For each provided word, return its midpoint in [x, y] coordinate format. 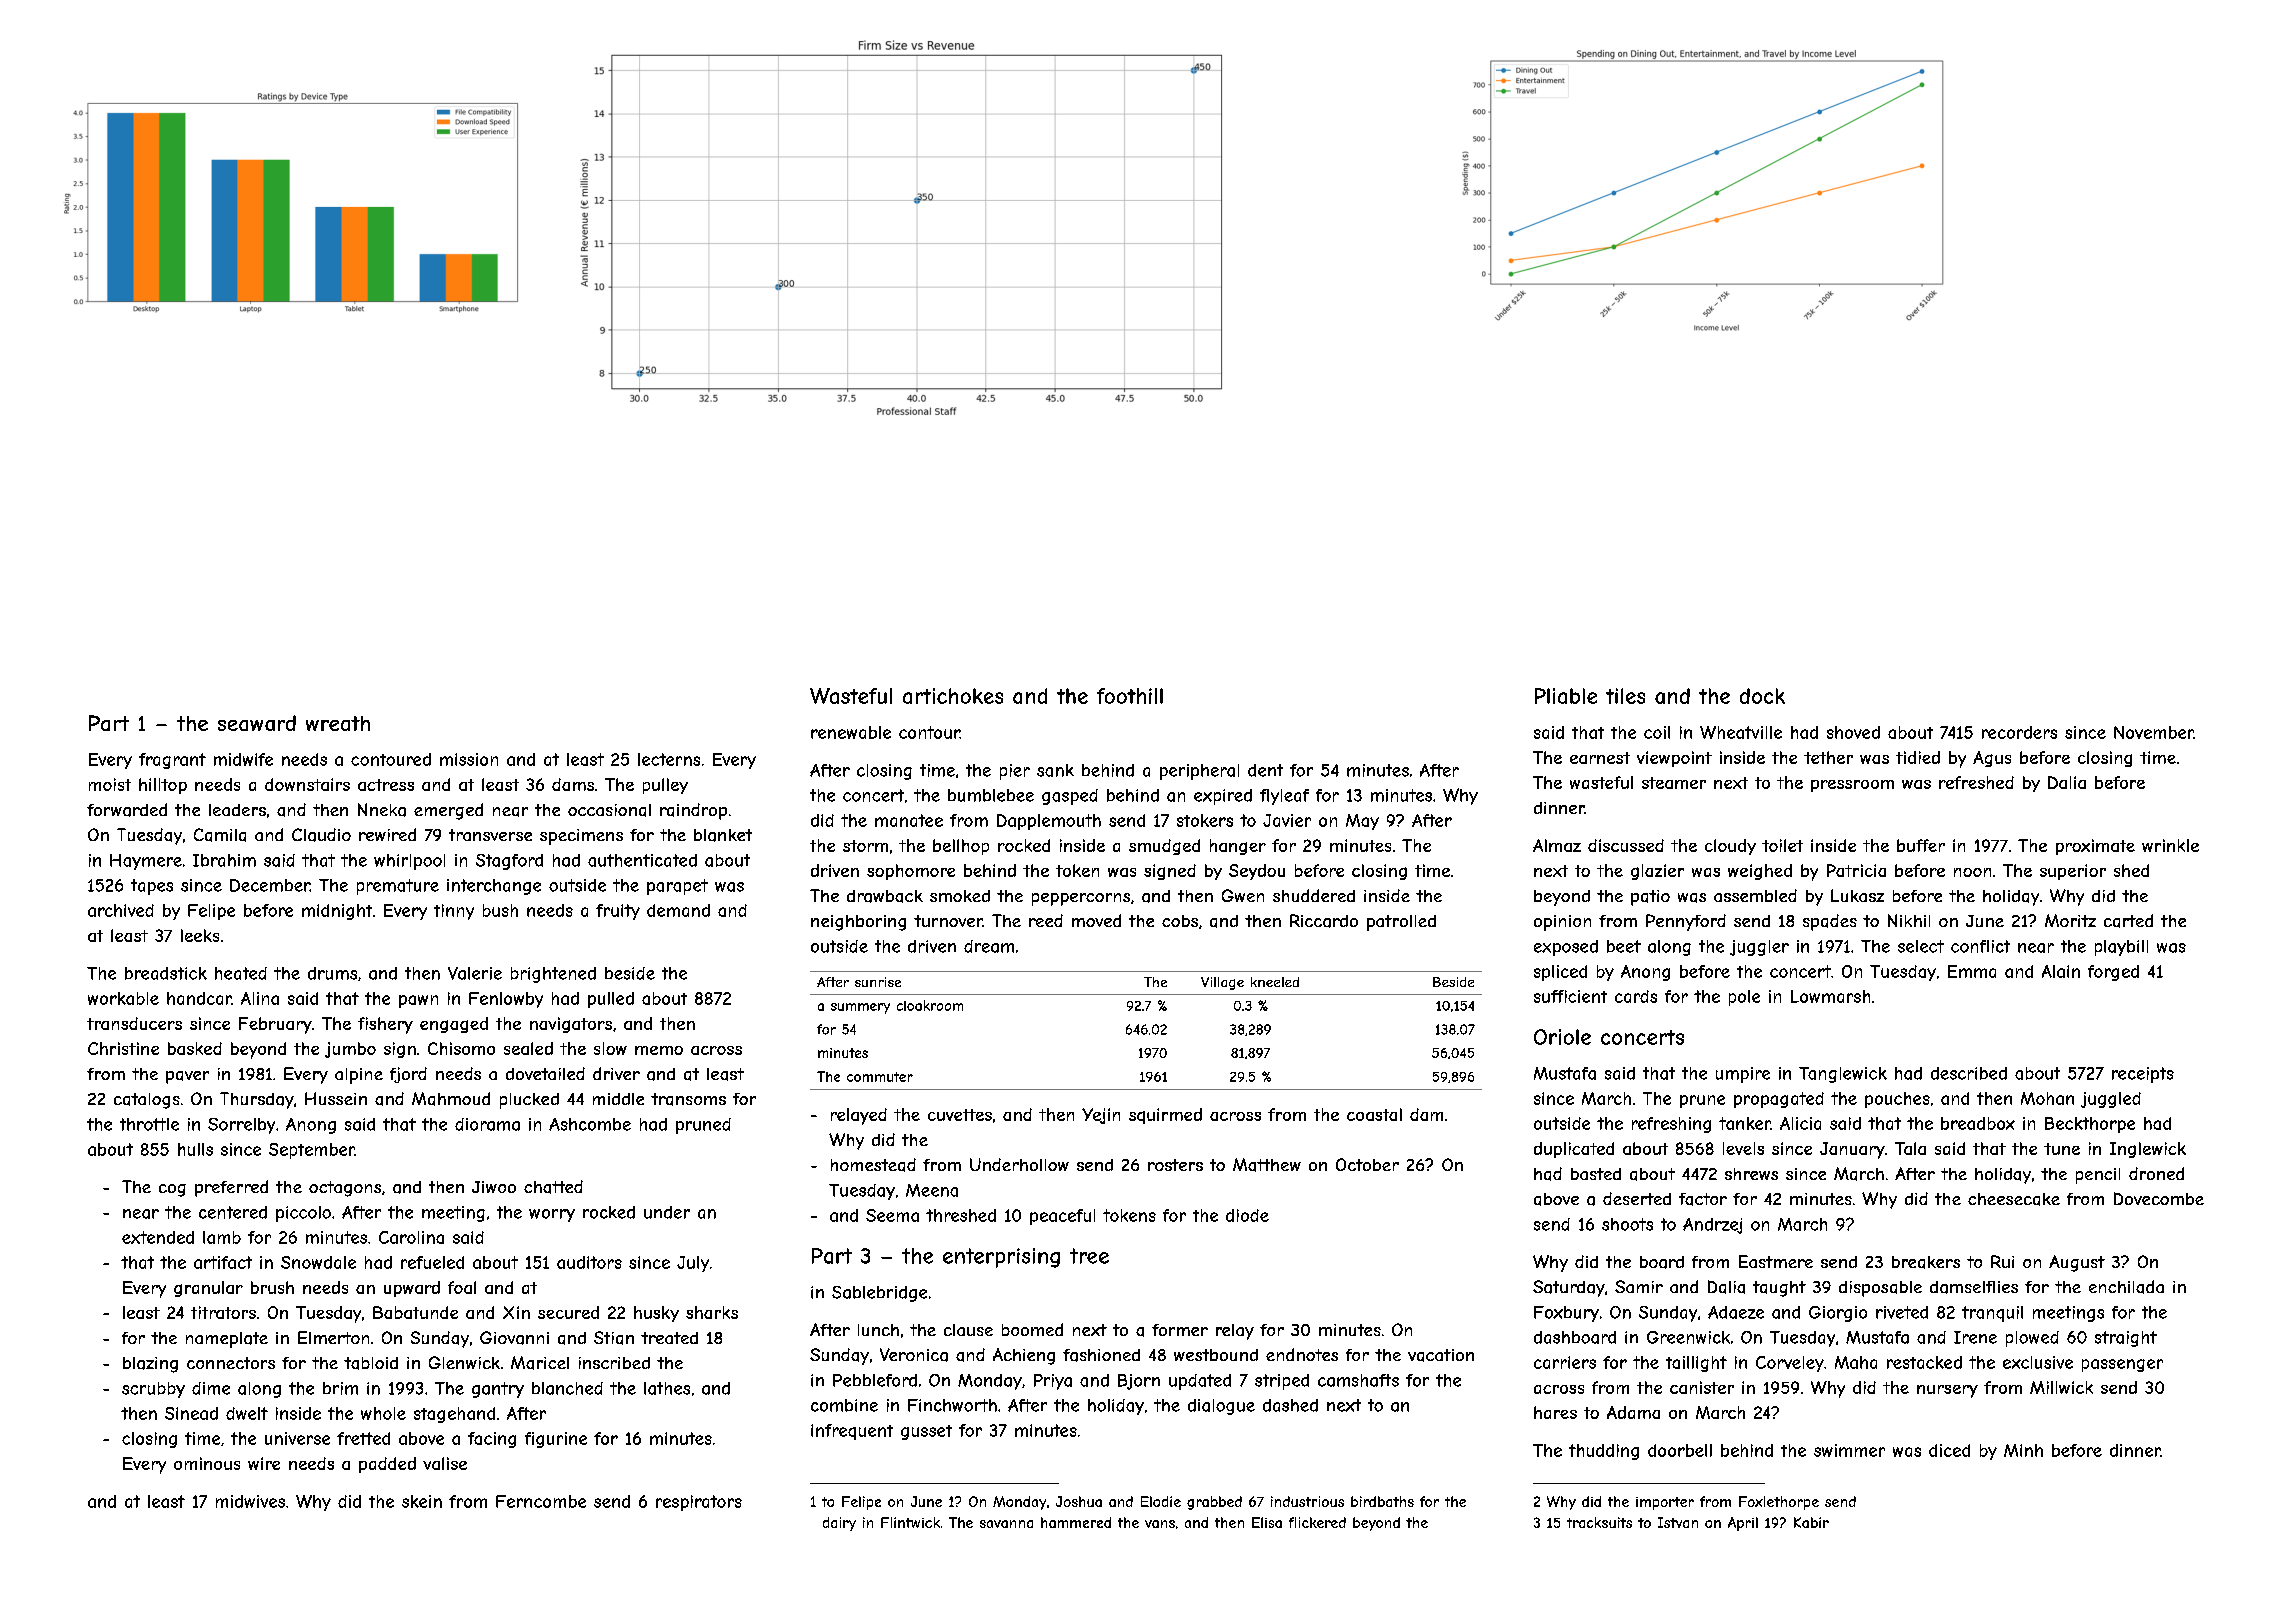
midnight [337, 912]
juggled [2111, 1100]
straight [2126, 1339]
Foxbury [1566, 1314]
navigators [571, 1025]
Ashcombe [590, 1124]
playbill [2121, 948]
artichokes [953, 696]
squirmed [1165, 1116]
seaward [257, 723]
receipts [2143, 1075]
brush [272, 1287]
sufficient [1570, 996]
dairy [839, 1524]
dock [1762, 696]
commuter [880, 1077]
